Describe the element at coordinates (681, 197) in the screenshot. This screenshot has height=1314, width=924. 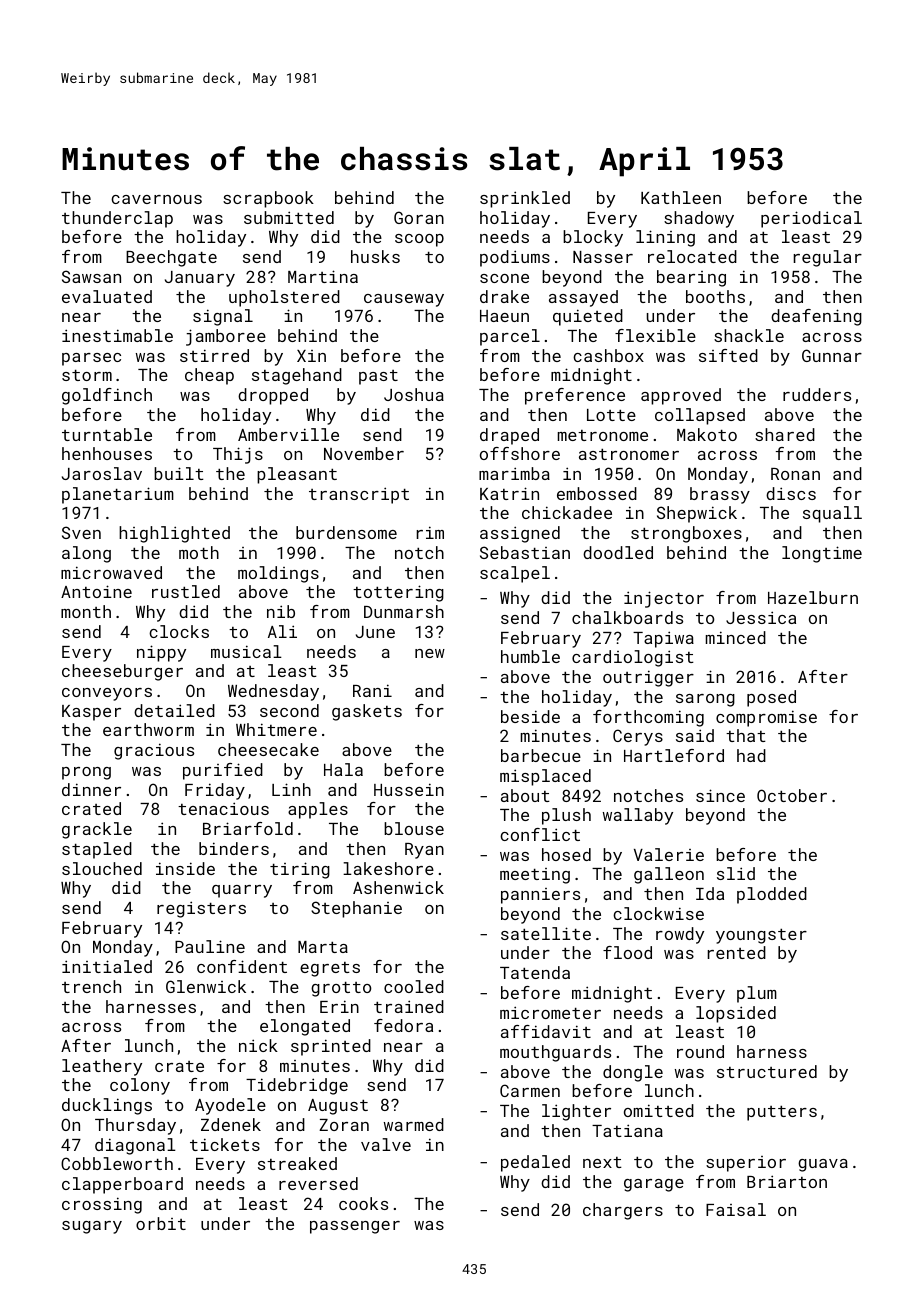
I see `Kathleen` at that location.
